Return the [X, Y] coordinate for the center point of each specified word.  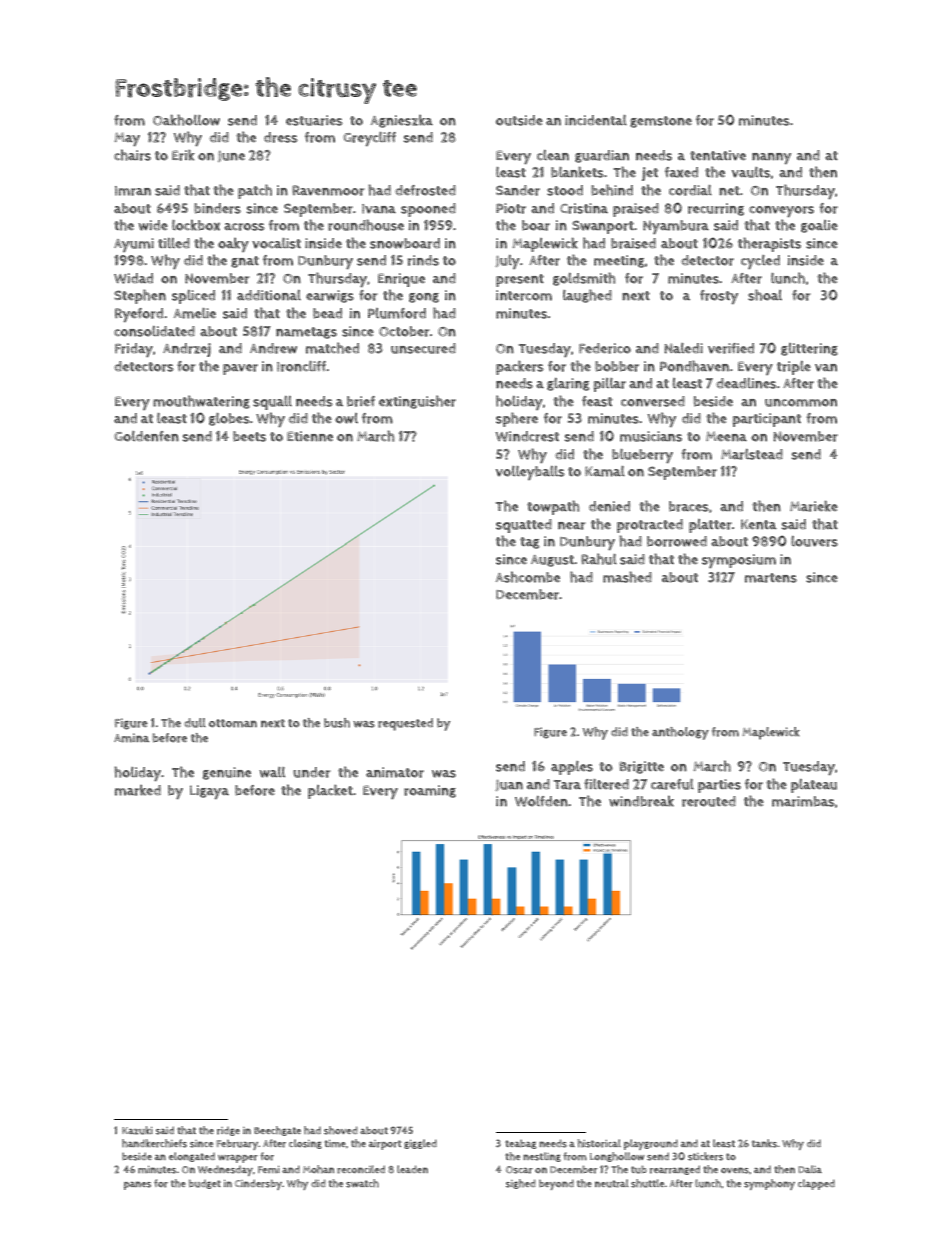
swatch [362, 1183]
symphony [769, 1184]
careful [672, 784]
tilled [174, 242]
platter [710, 526]
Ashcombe [527, 577]
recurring [716, 209]
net [729, 190]
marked [138, 790]
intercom [524, 295]
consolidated [154, 331]
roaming [430, 791]
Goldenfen [146, 436]
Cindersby [258, 1184]
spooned [428, 210]
